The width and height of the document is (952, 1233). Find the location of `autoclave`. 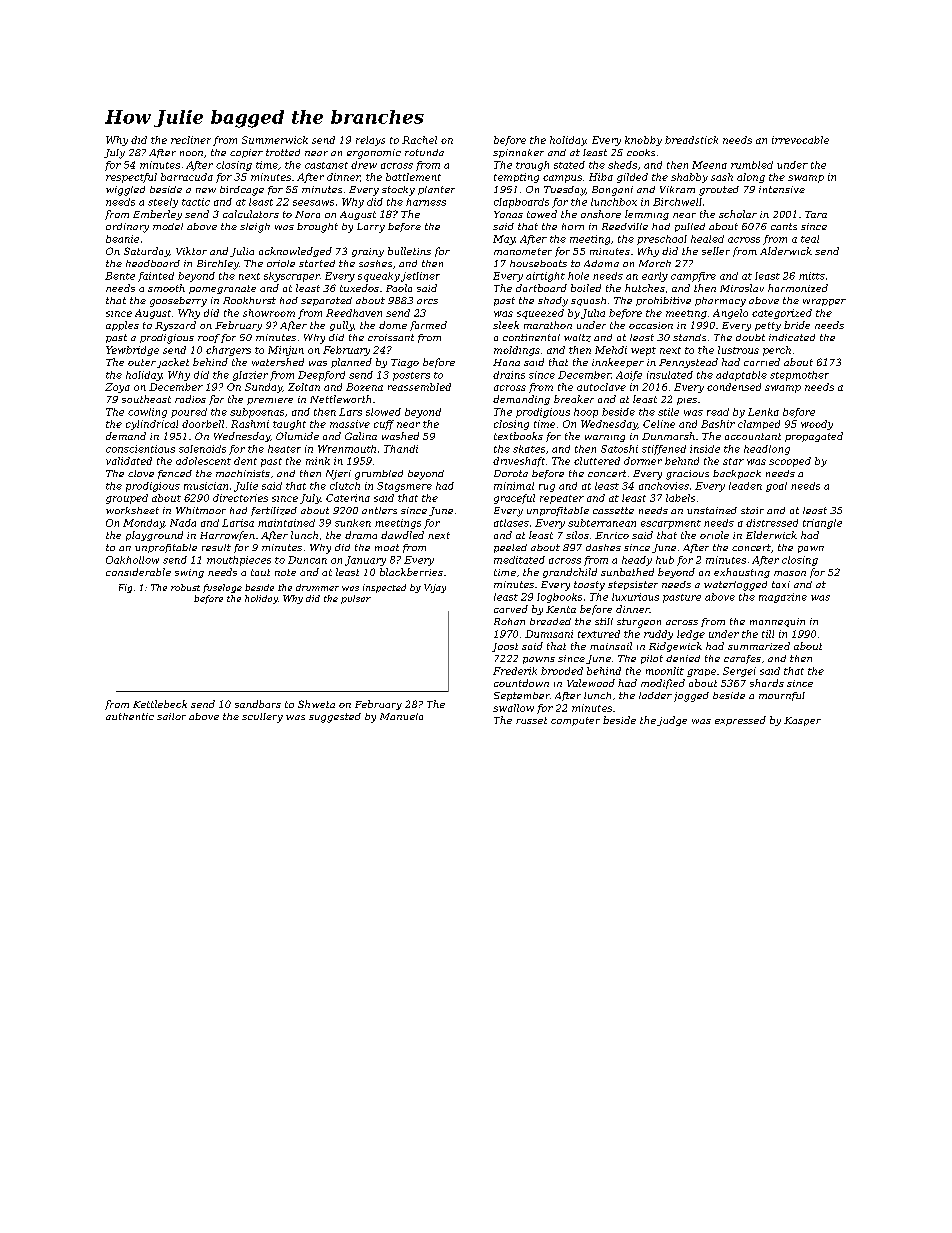

autoclave is located at coordinates (601, 387).
